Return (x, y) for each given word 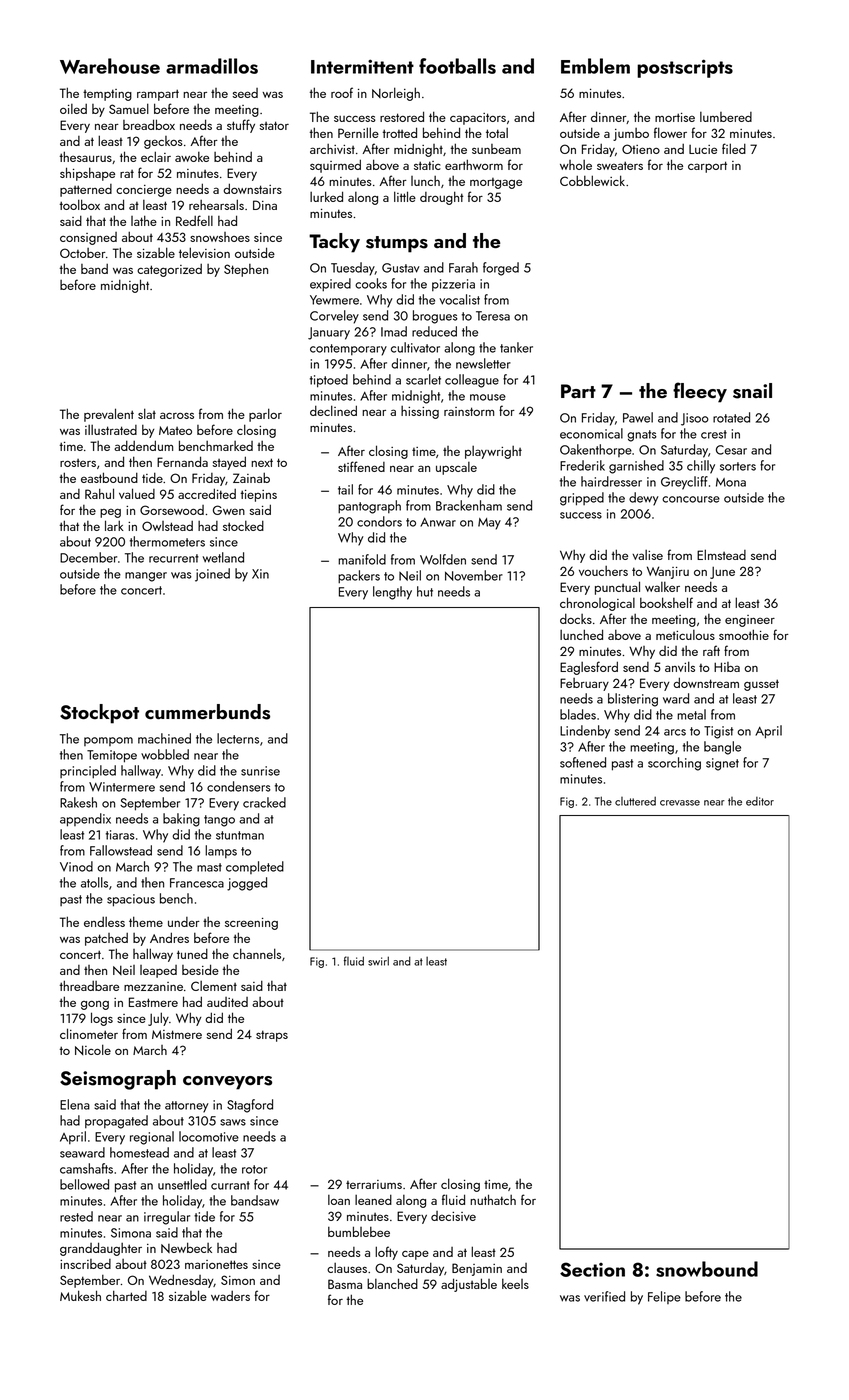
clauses (347, 1268)
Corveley (334, 317)
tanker (516, 347)
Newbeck (186, 1247)
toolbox (80, 204)
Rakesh (78, 802)
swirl (378, 961)
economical (591, 433)
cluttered (635, 801)
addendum (143, 445)
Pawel (638, 417)
